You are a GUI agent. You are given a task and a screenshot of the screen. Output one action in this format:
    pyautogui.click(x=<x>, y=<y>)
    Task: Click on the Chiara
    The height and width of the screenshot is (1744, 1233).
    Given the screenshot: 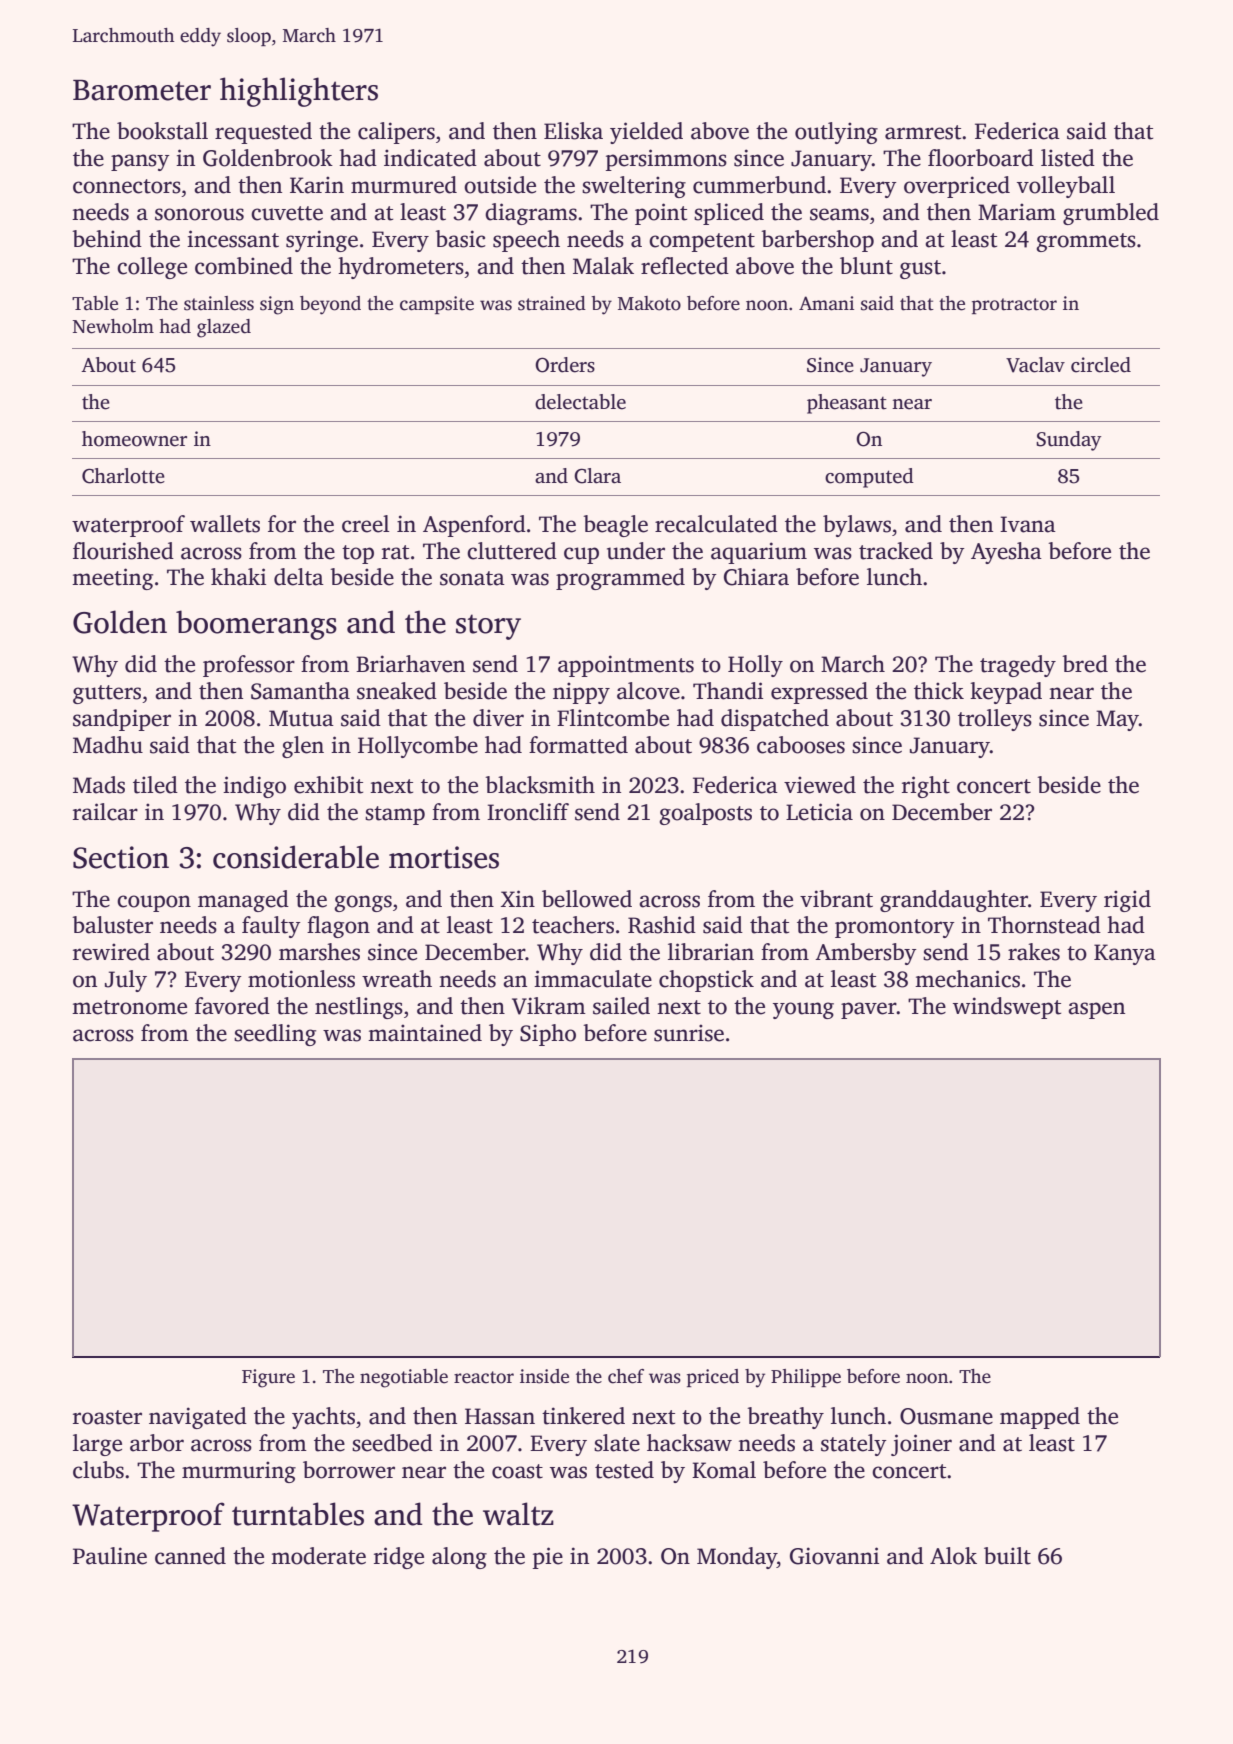 What is the action you would take?
    pyautogui.click(x=756, y=577)
